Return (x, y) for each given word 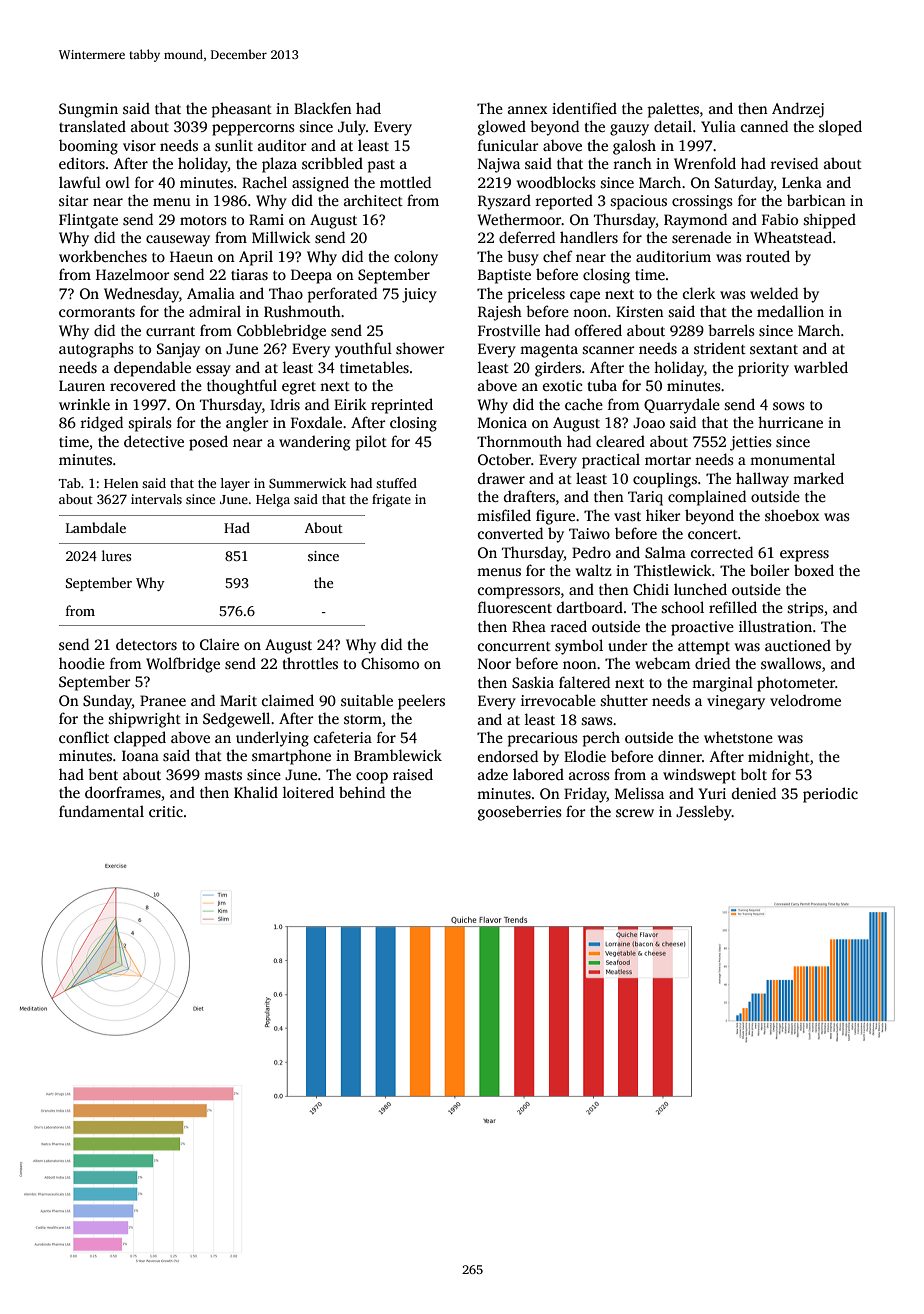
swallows (791, 663)
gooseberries (520, 813)
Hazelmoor (132, 274)
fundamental (101, 811)
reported (564, 202)
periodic (830, 795)
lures (116, 555)
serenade (701, 237)
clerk (699, 293)
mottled (405, 182)
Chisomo (390, 663)
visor (139, 145)
